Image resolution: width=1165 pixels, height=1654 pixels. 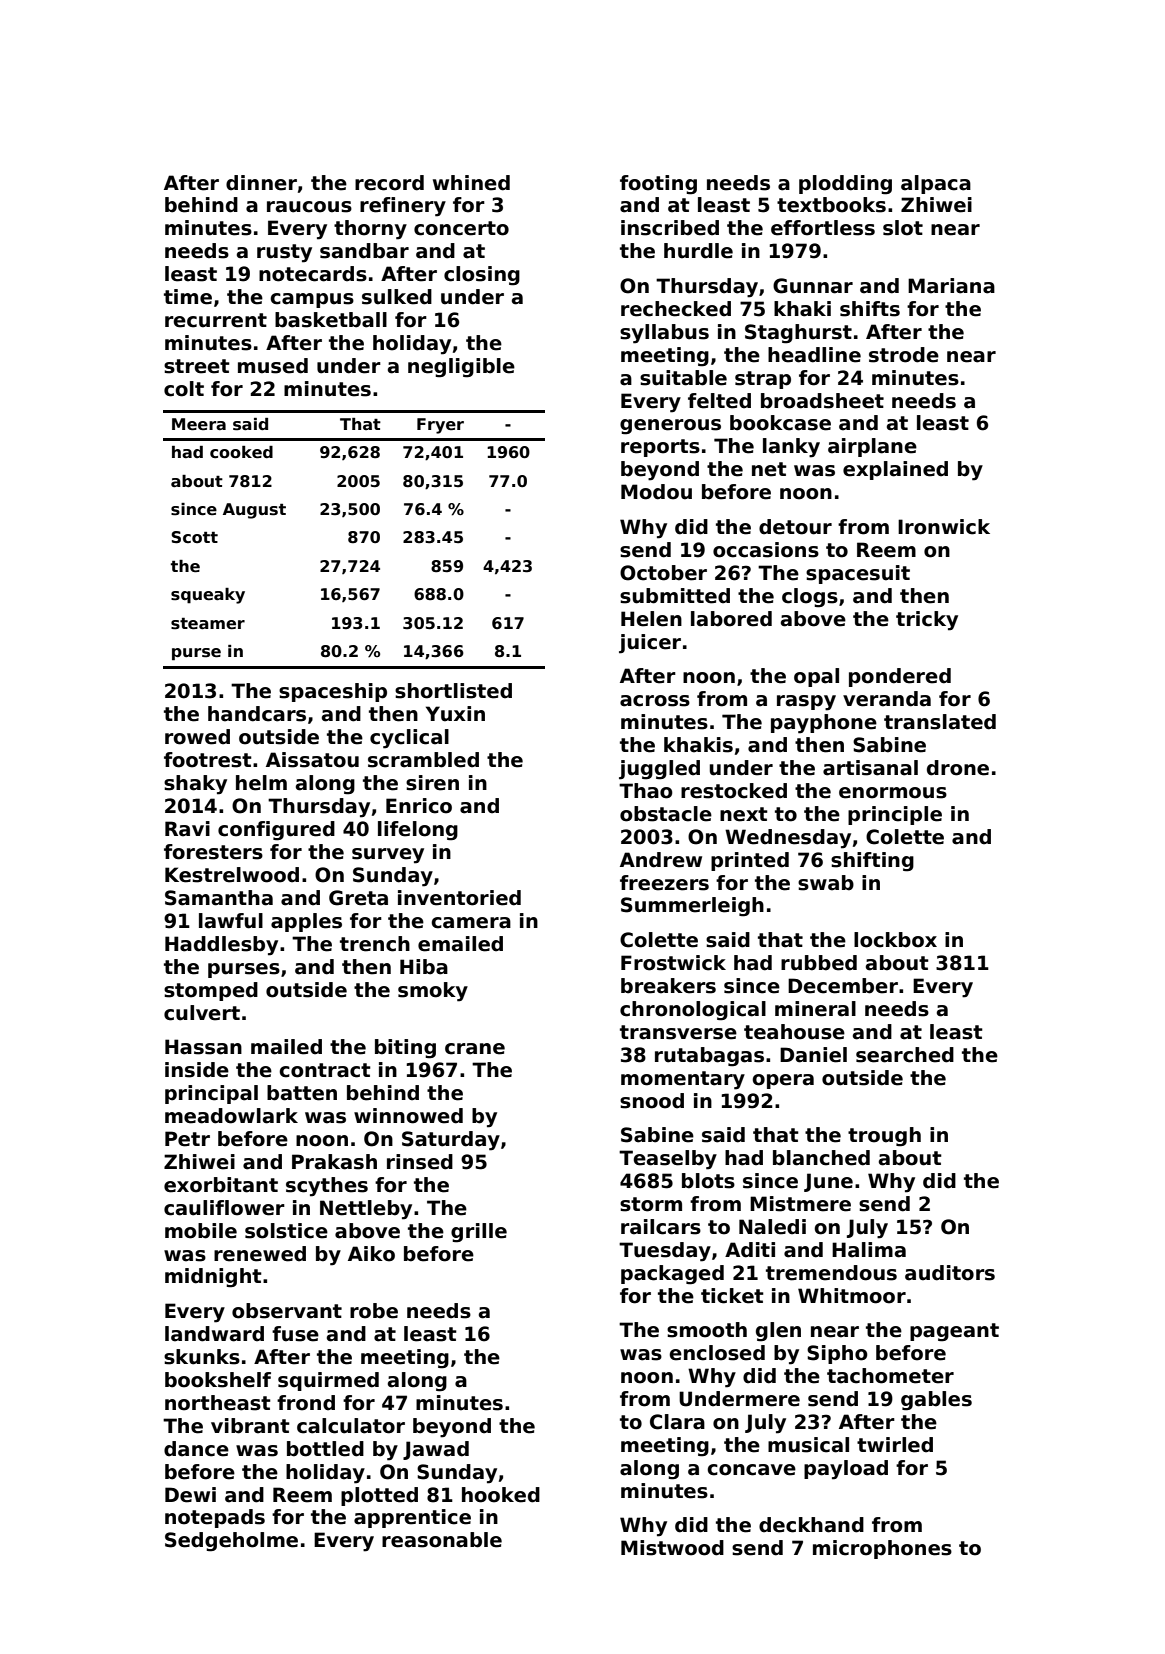 I want to click on siren, so click(x=432, y=783).
